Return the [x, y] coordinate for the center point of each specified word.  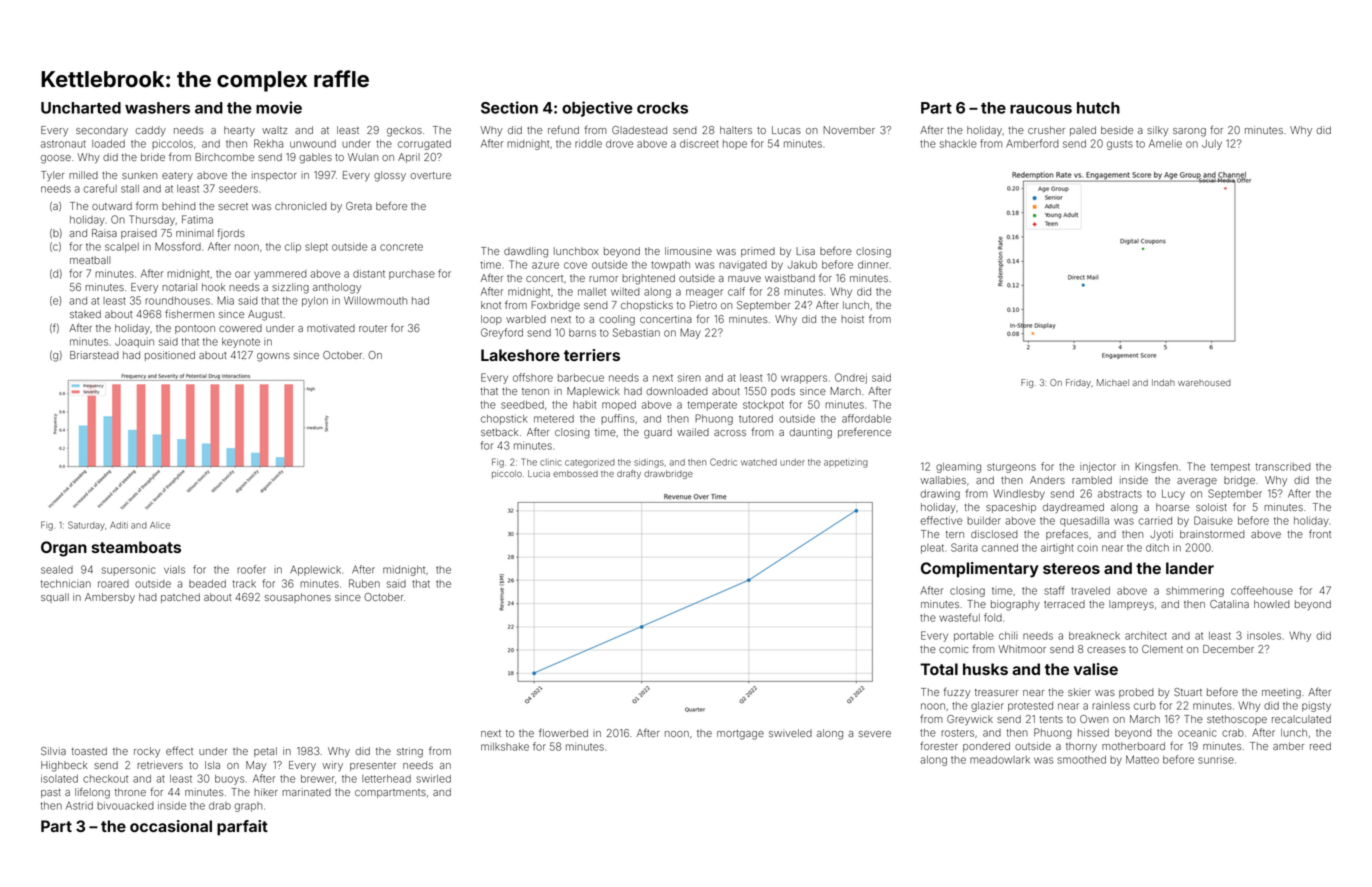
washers [157, 108]
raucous [1041, 109]
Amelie [1165, 144]
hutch [1098, 108]
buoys [229, 780]
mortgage [740, 735]
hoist [852, 319]
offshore [533, 377]
